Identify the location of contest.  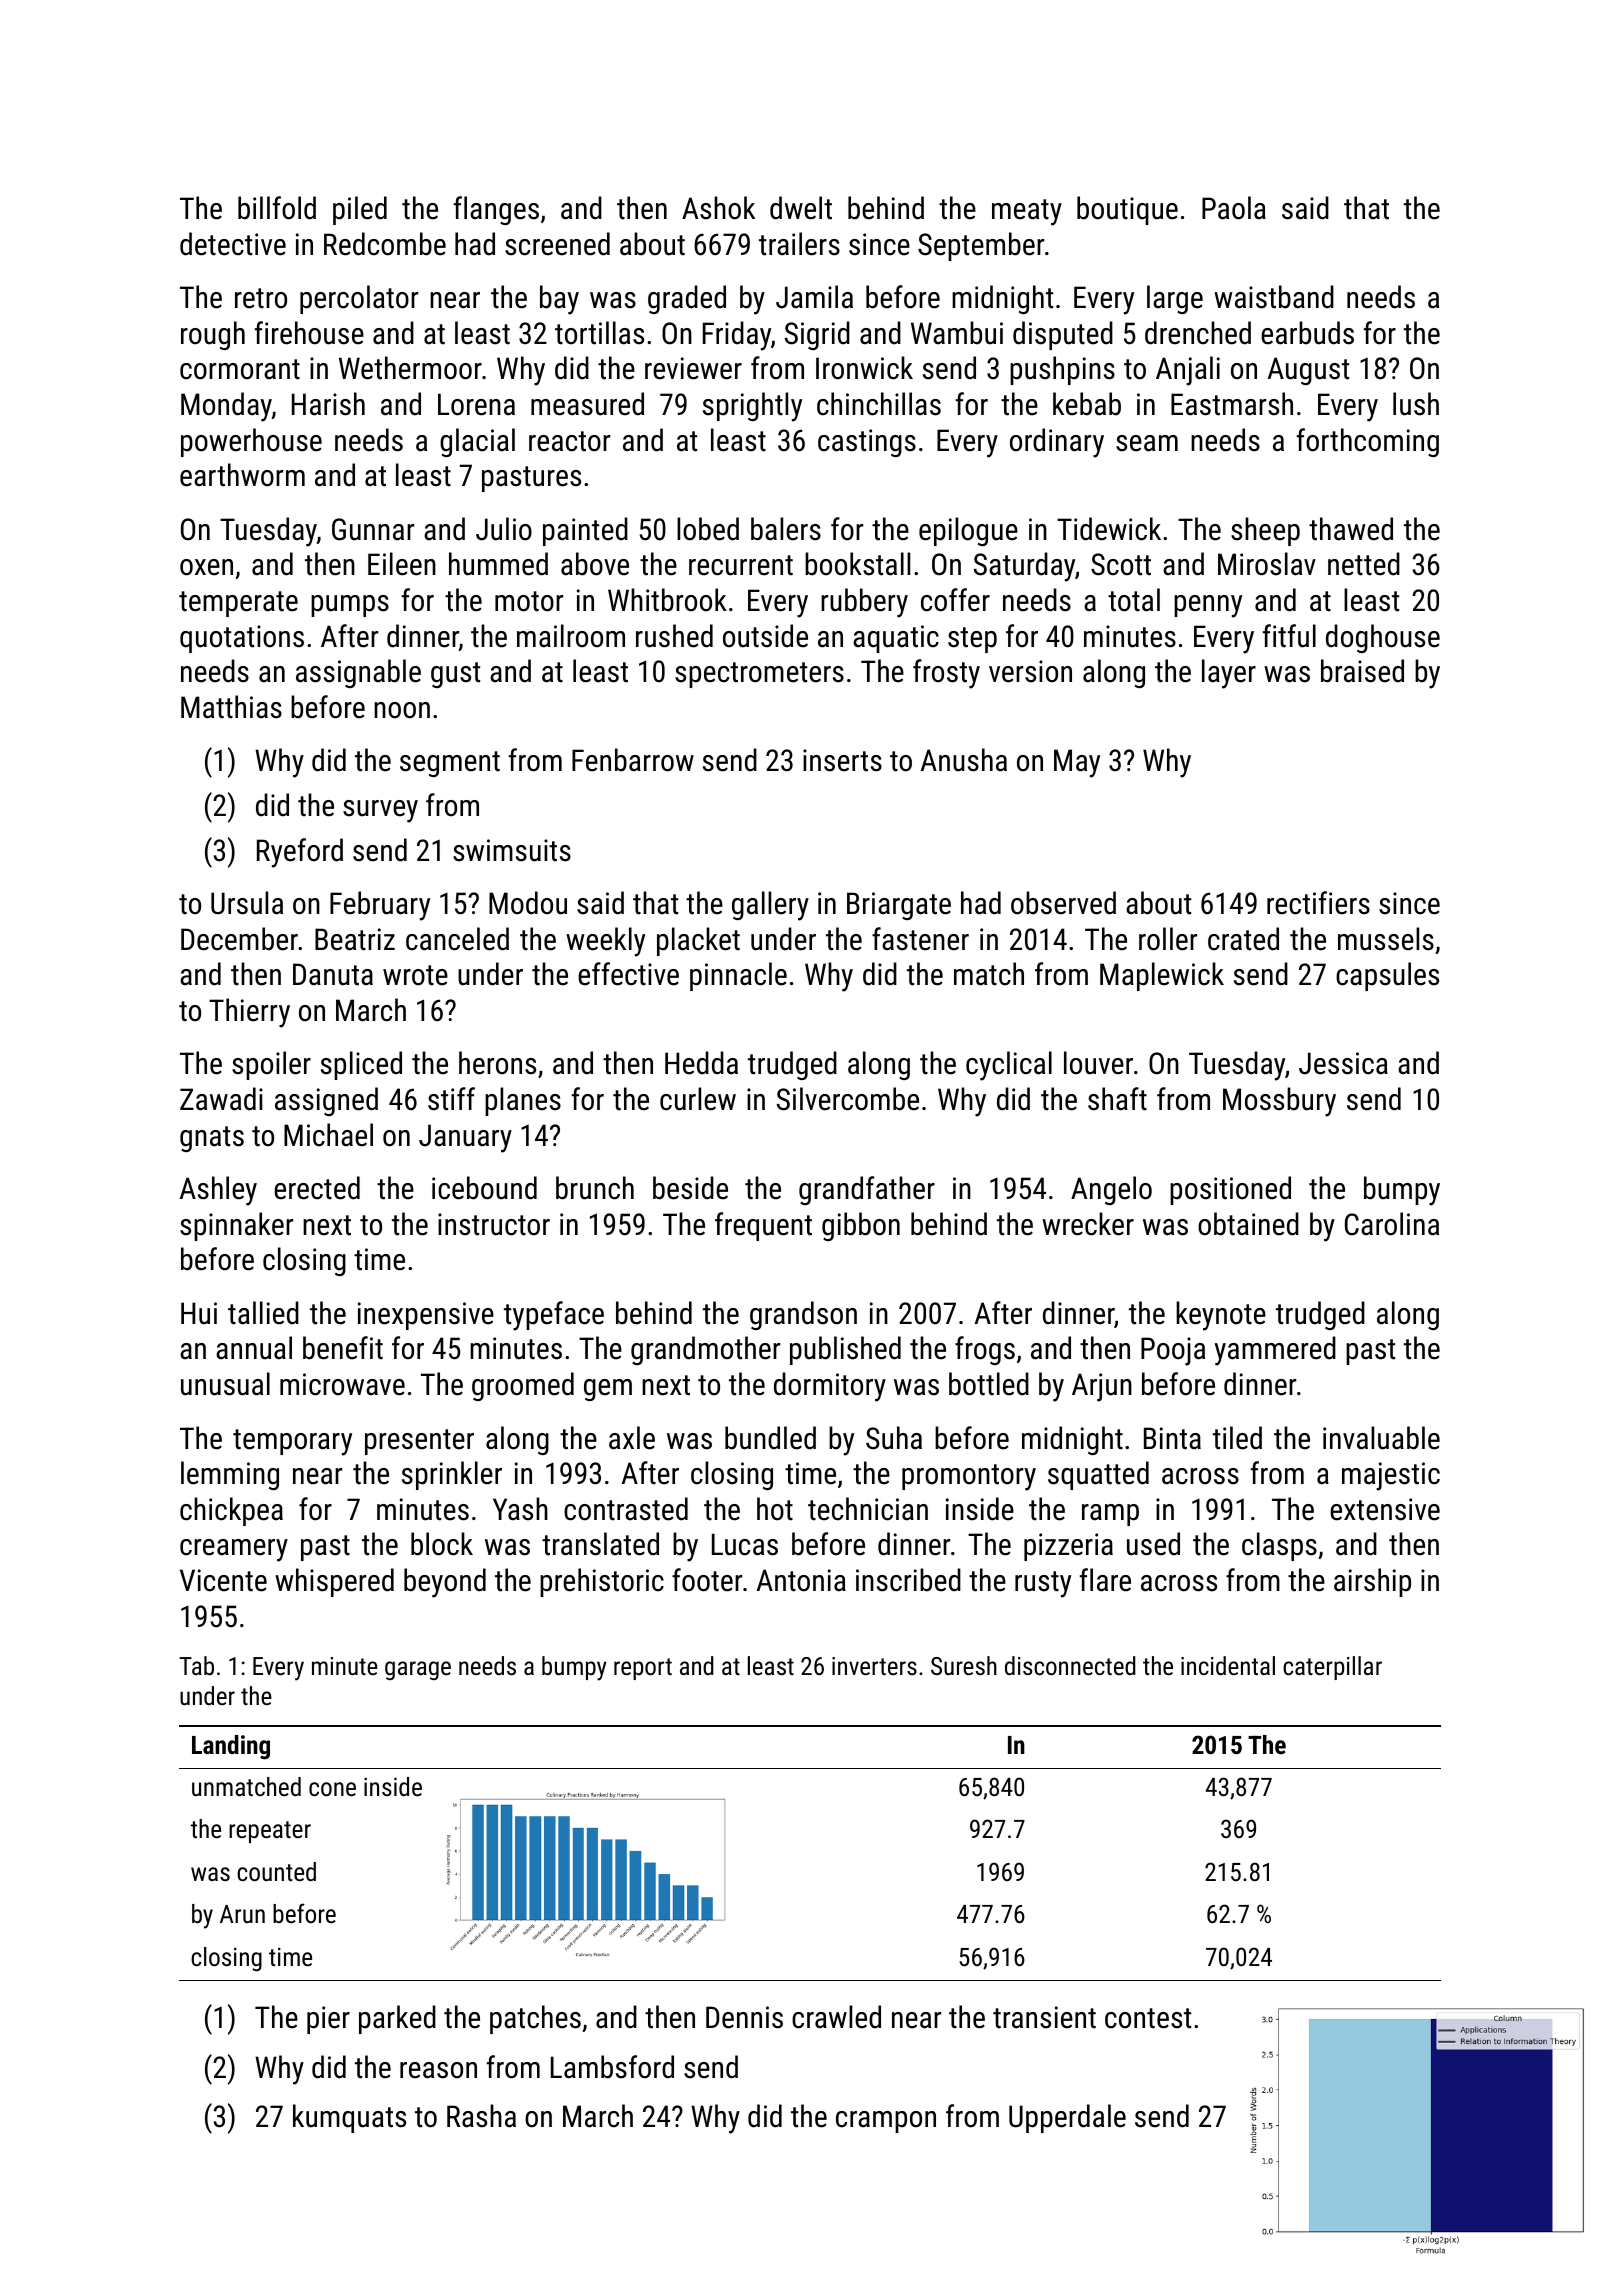
(1148, 2018).
